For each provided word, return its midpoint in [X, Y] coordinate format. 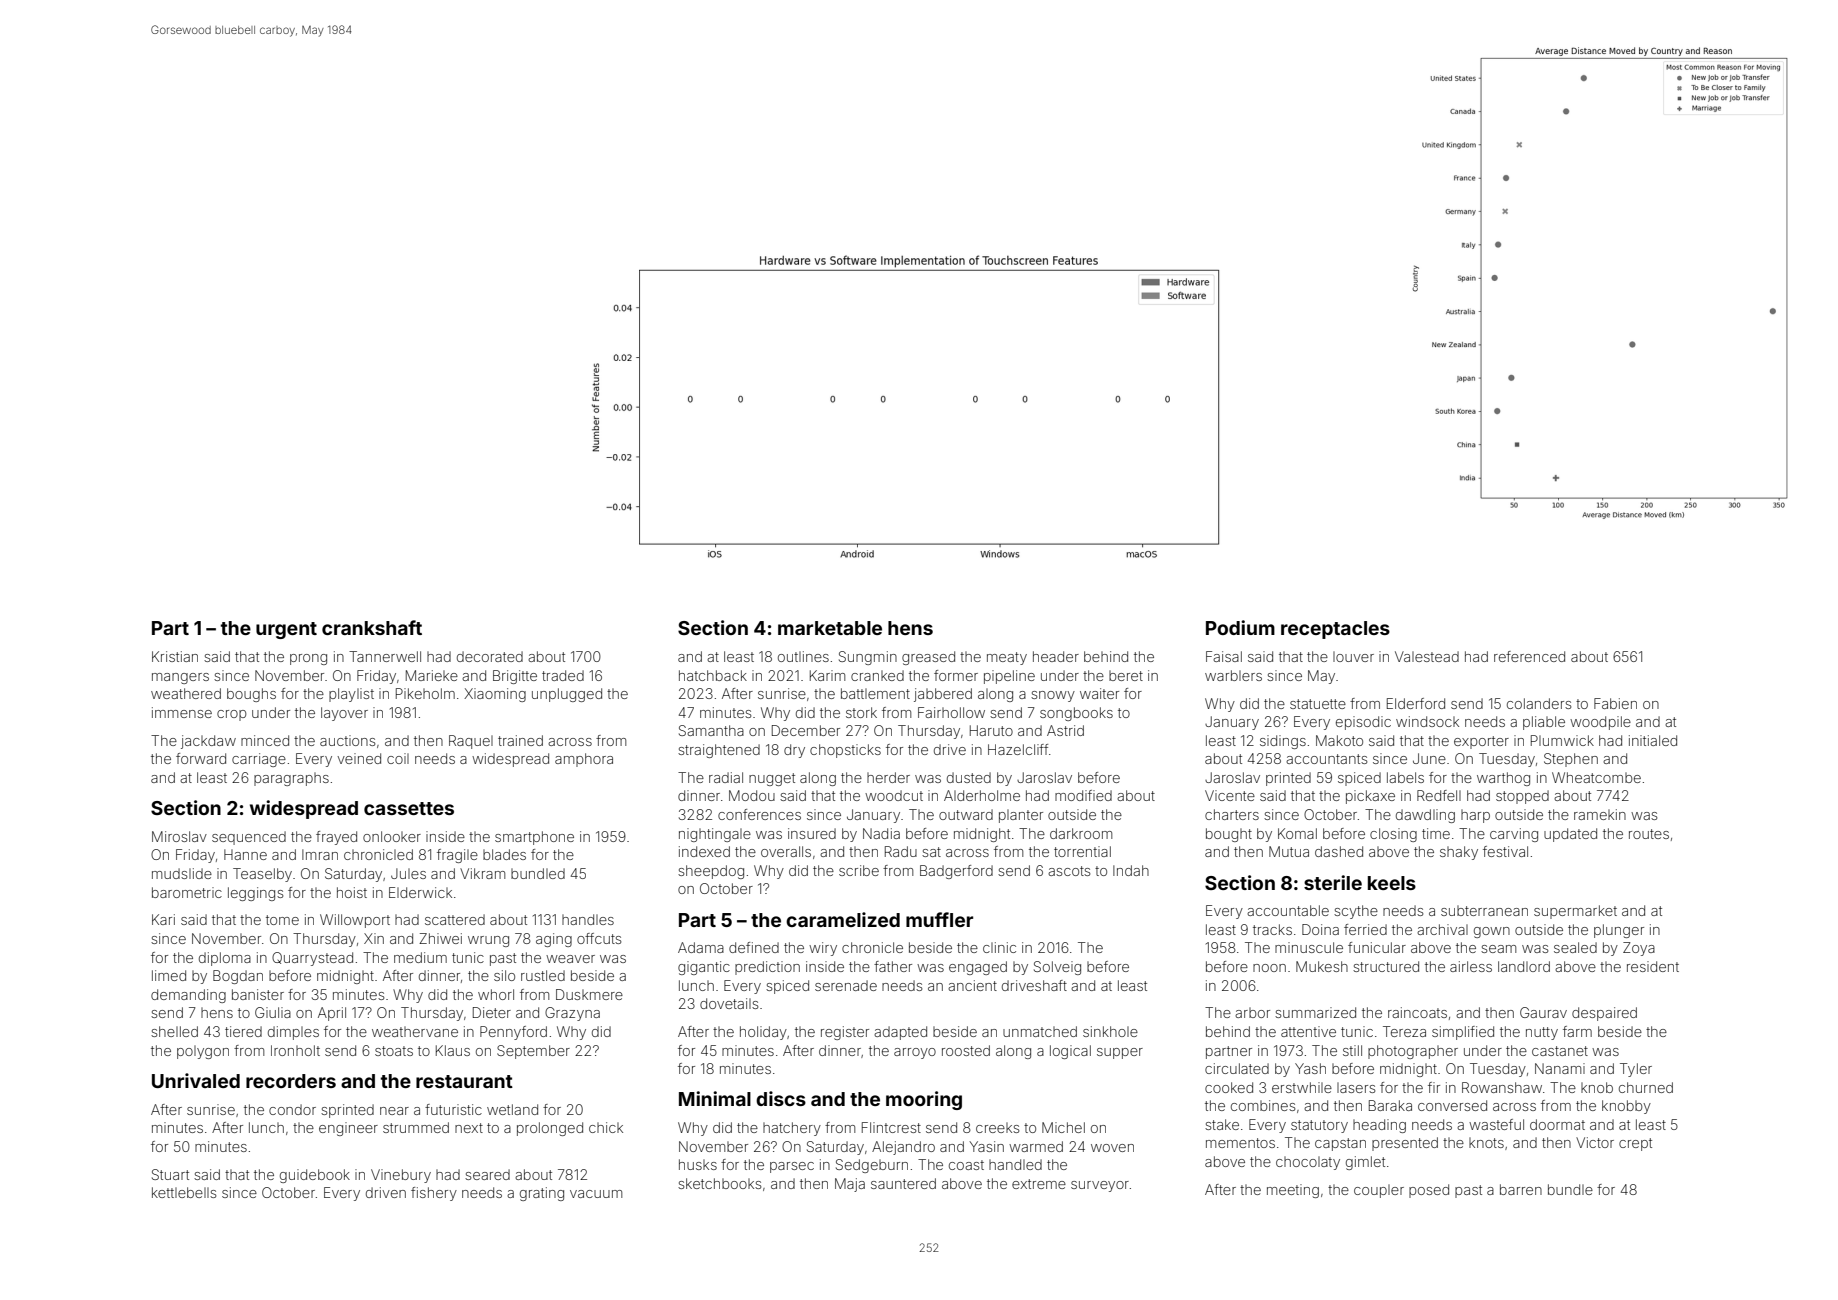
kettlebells [184, 1192]
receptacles [1335, 630]
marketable [830, 628]
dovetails [729, 1003]
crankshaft [372, 627]
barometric [187, 892]
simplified [1463, 1033]
